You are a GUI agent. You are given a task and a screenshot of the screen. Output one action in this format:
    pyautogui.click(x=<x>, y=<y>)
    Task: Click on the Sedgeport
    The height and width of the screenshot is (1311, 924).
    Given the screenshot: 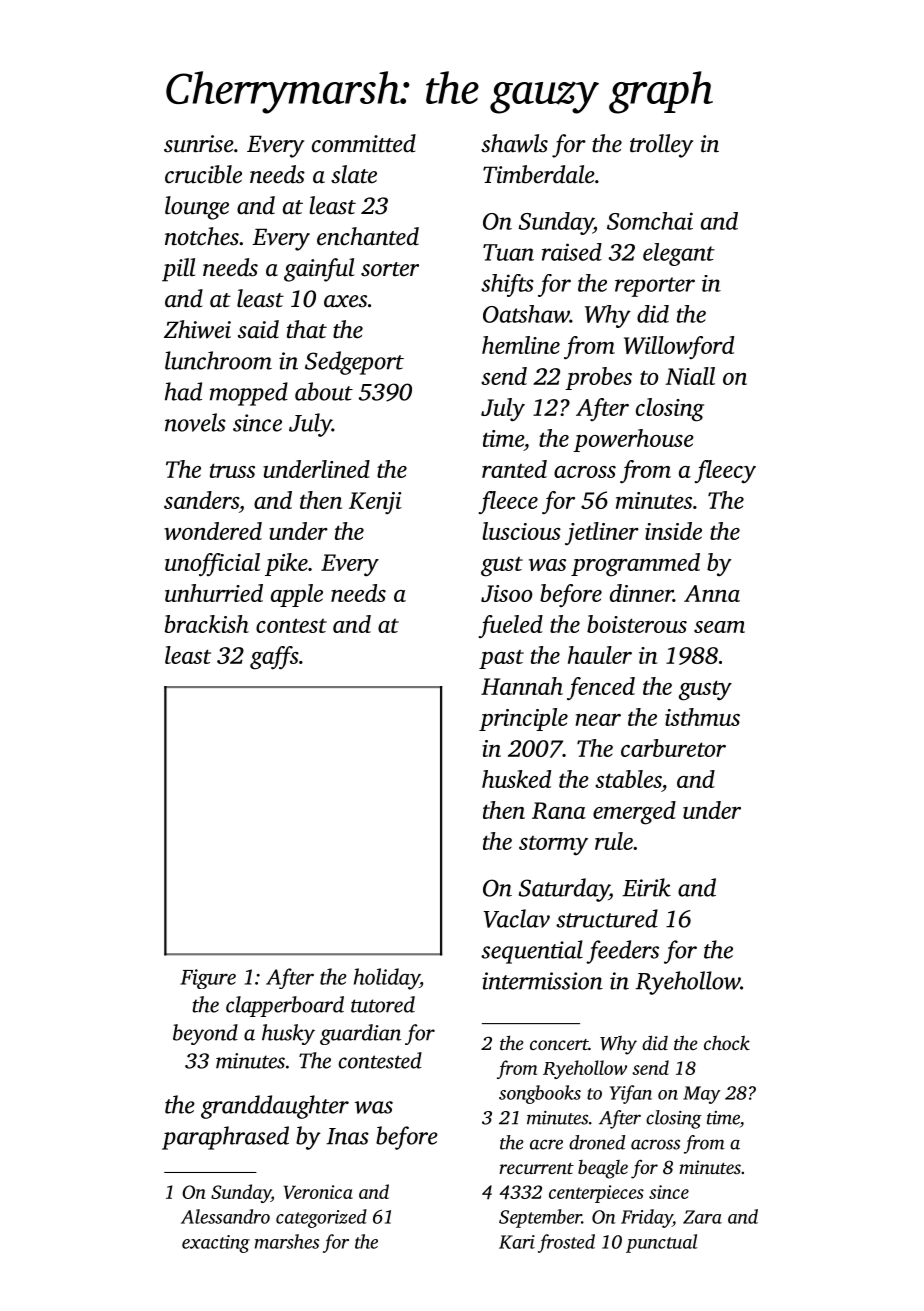 What is the action you would take?
    pyautogui.click(x=354, y=363)
